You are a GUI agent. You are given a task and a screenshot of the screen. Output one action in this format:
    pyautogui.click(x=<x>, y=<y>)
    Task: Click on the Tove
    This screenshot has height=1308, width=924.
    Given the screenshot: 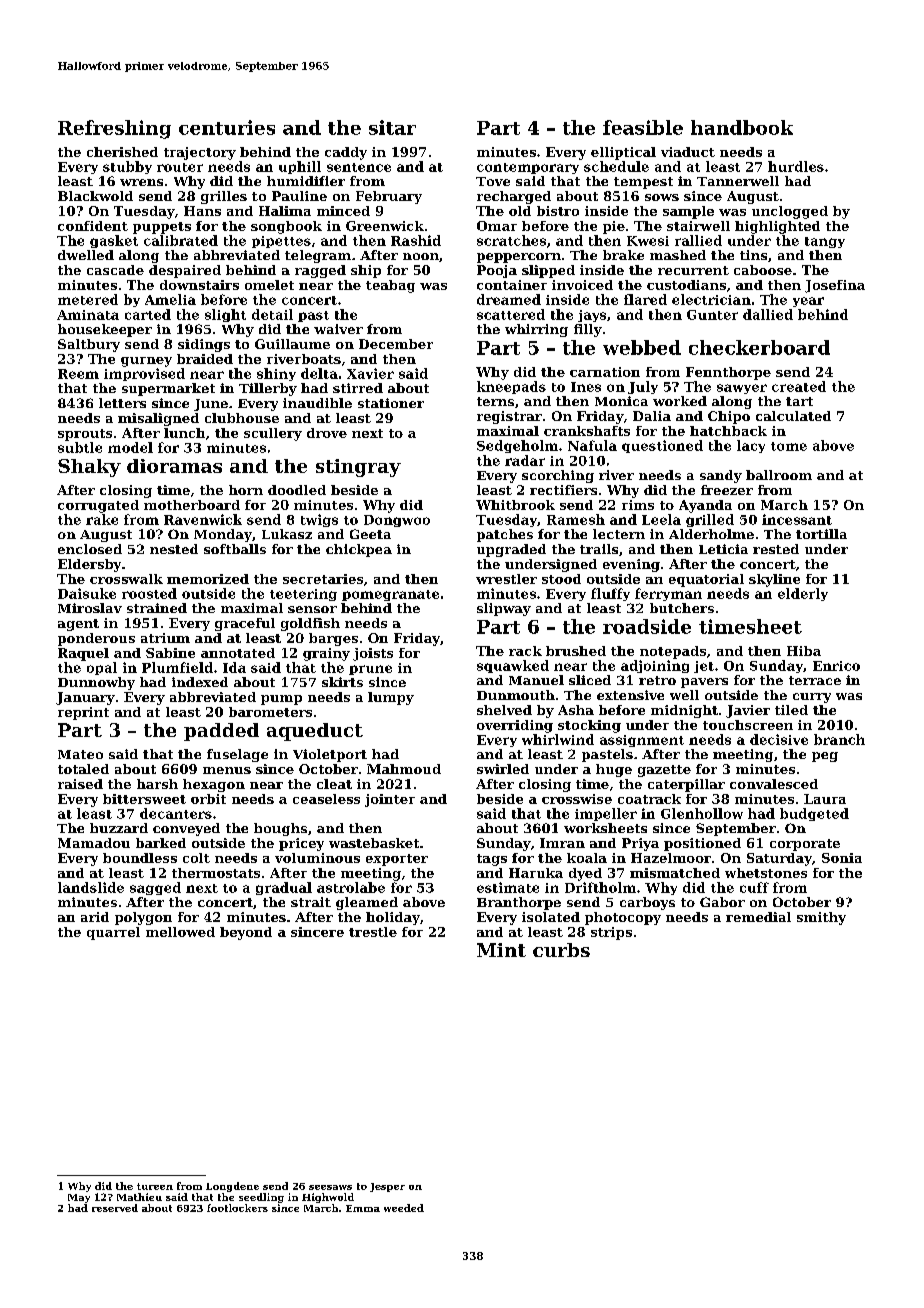 What is the action you would take?
    pyautogui.click(x=493, y=181)
